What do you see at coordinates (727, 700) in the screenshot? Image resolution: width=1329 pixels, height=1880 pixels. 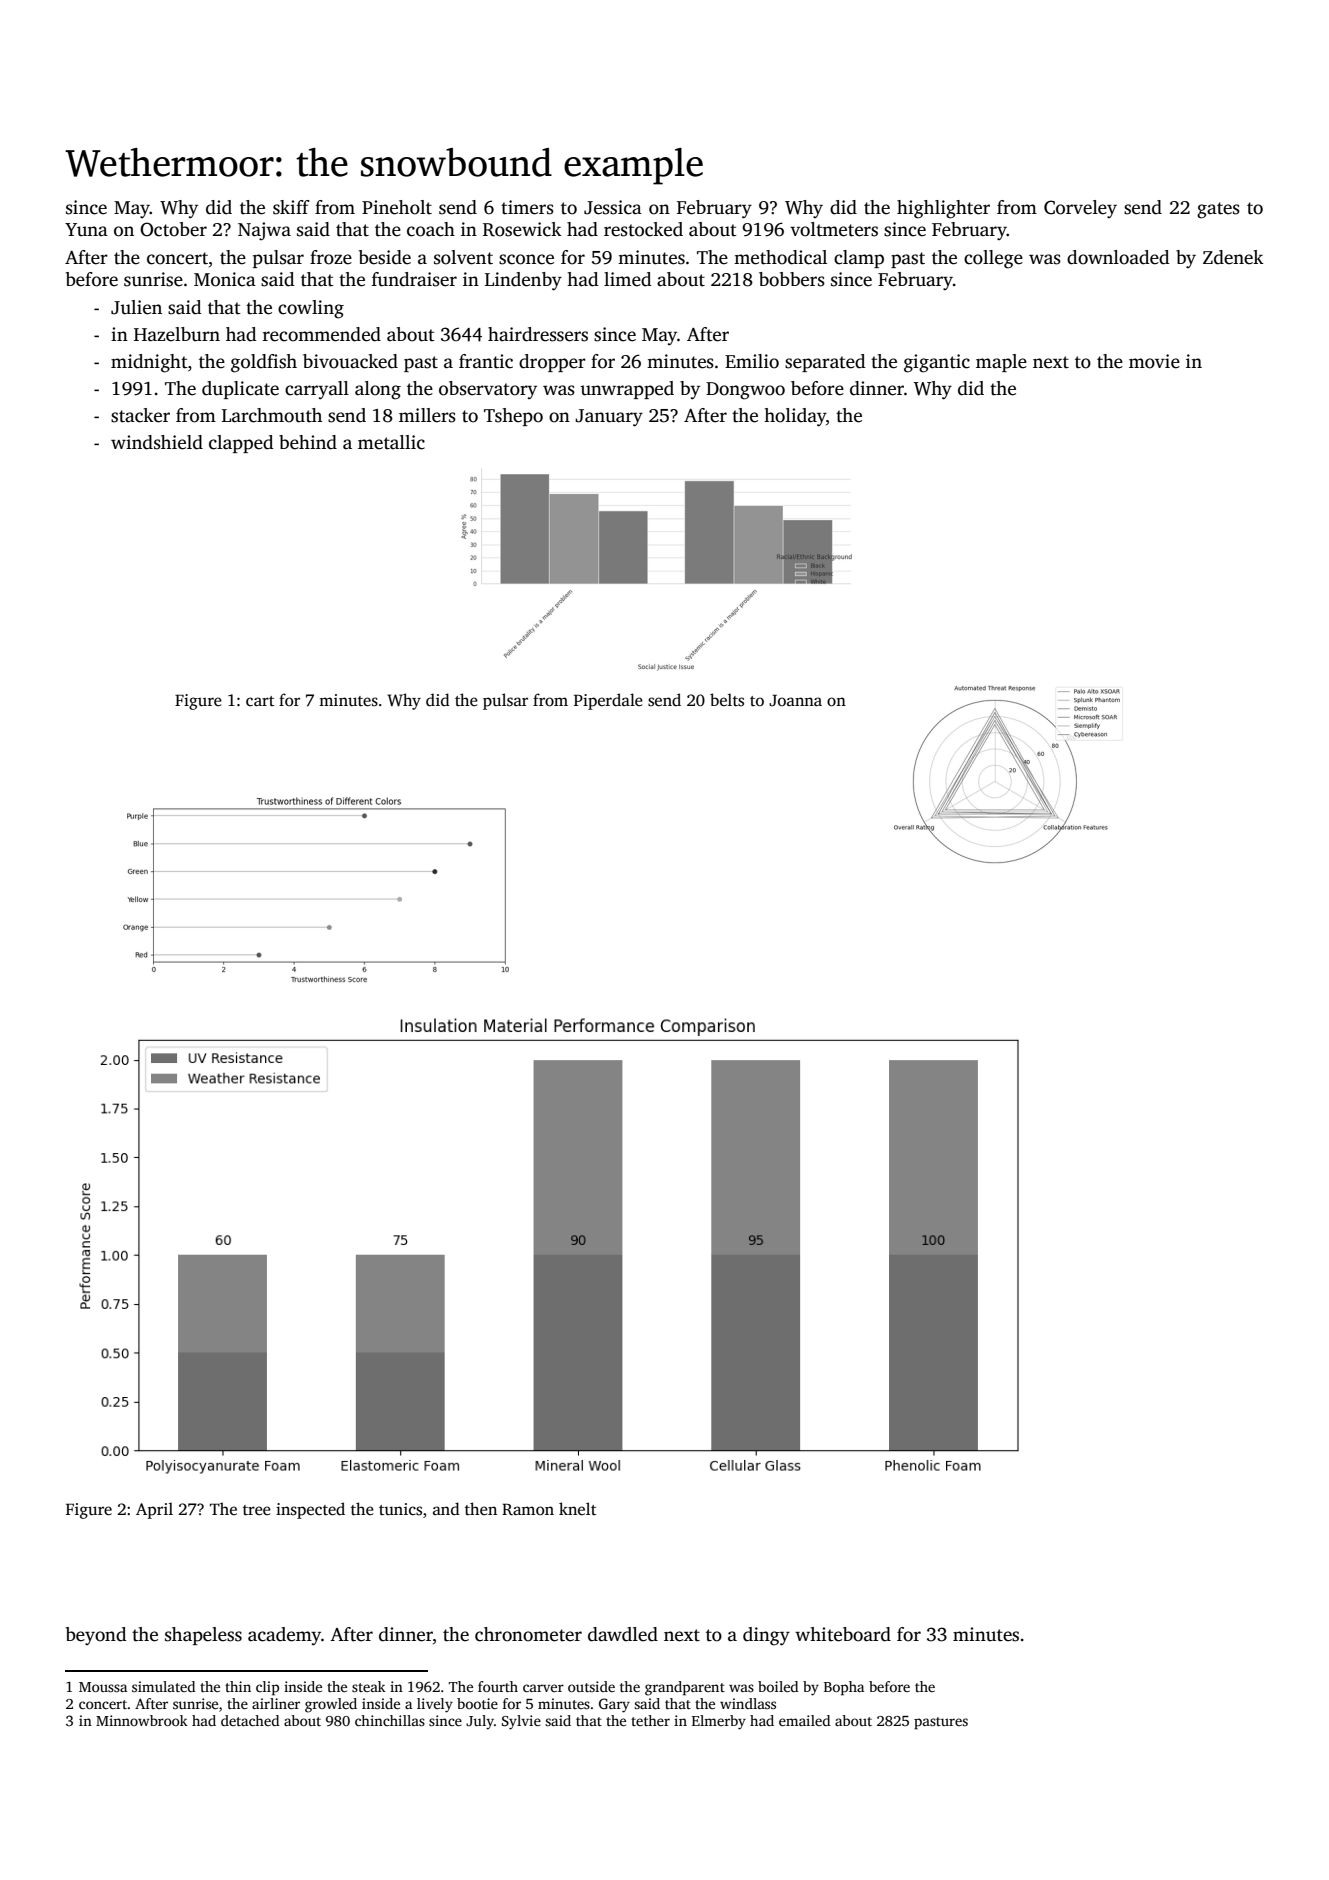 I see `belts` at bounding box center [727, 700].
